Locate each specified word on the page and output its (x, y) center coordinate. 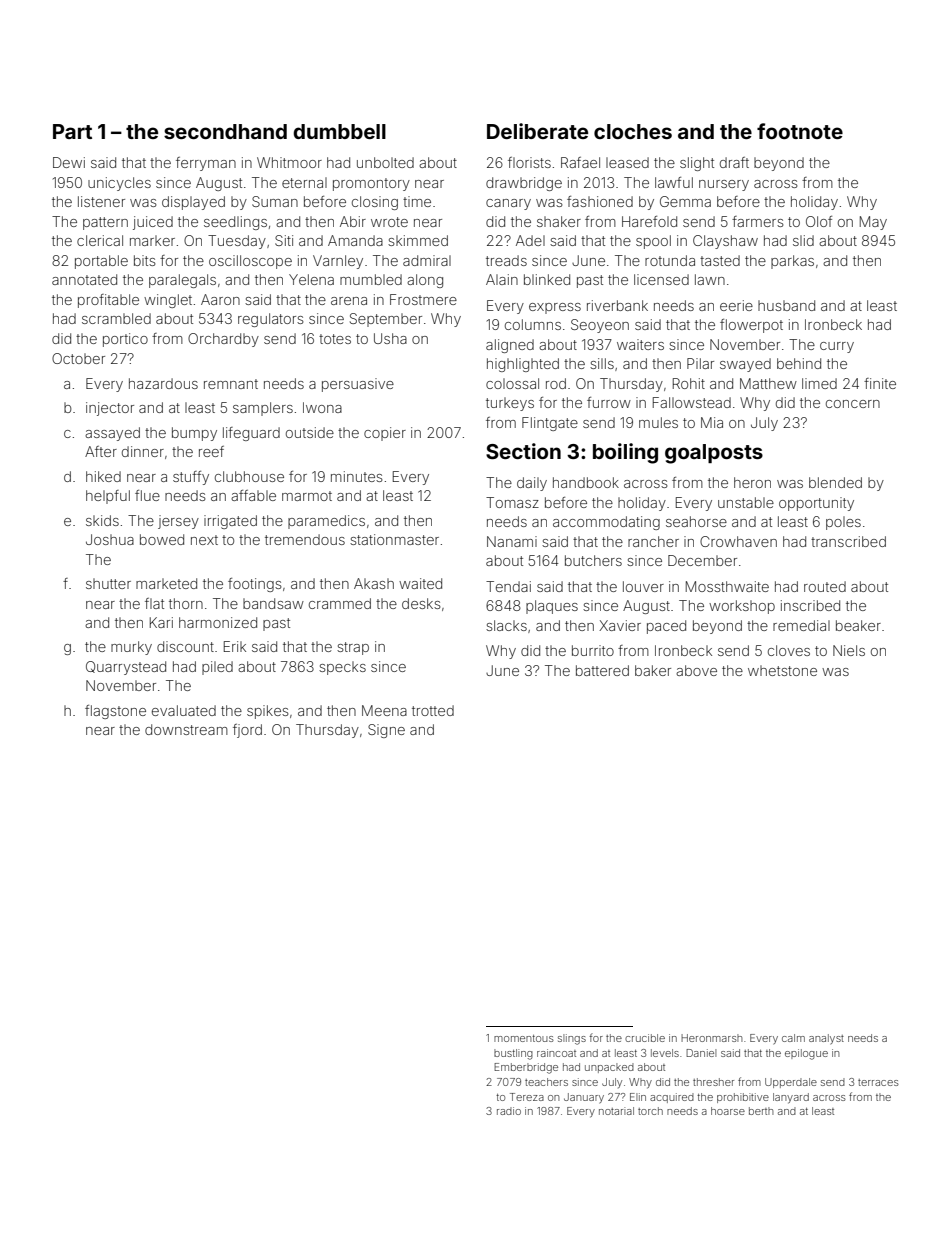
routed (825, 586)
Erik (235, 646)
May (873, 223)
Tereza (527, 1097)
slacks (506, 625)
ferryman (206, 164)
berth (761, 1111)
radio (509, 1111)
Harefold (649, 221)
